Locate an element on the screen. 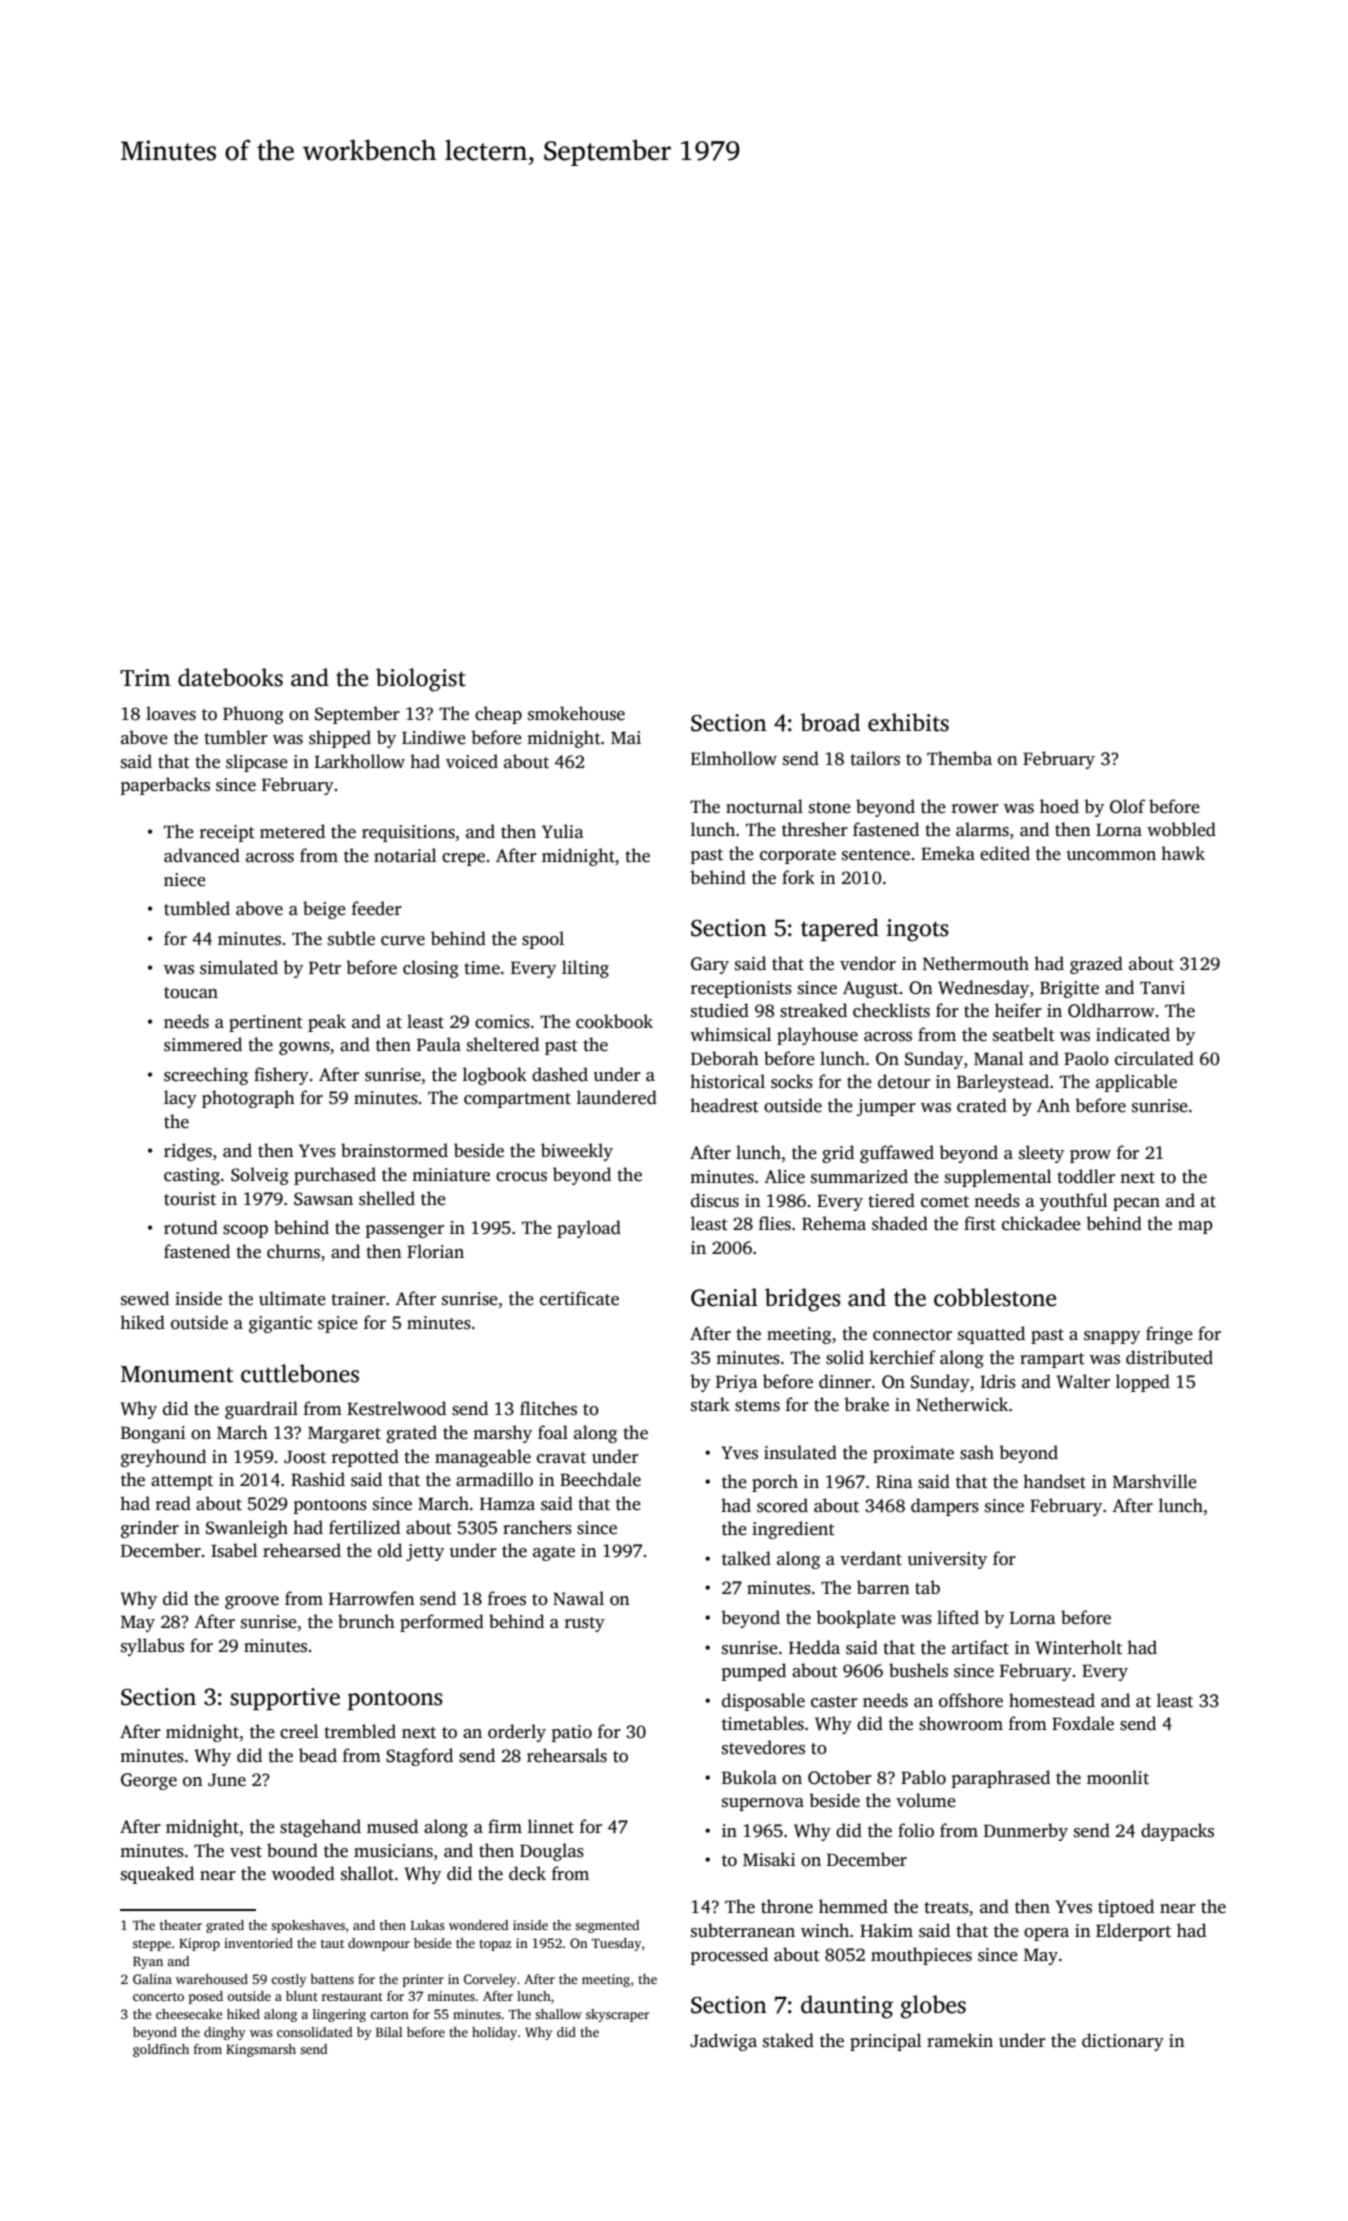  Tanvi is located at coordinates (1162, 987).
